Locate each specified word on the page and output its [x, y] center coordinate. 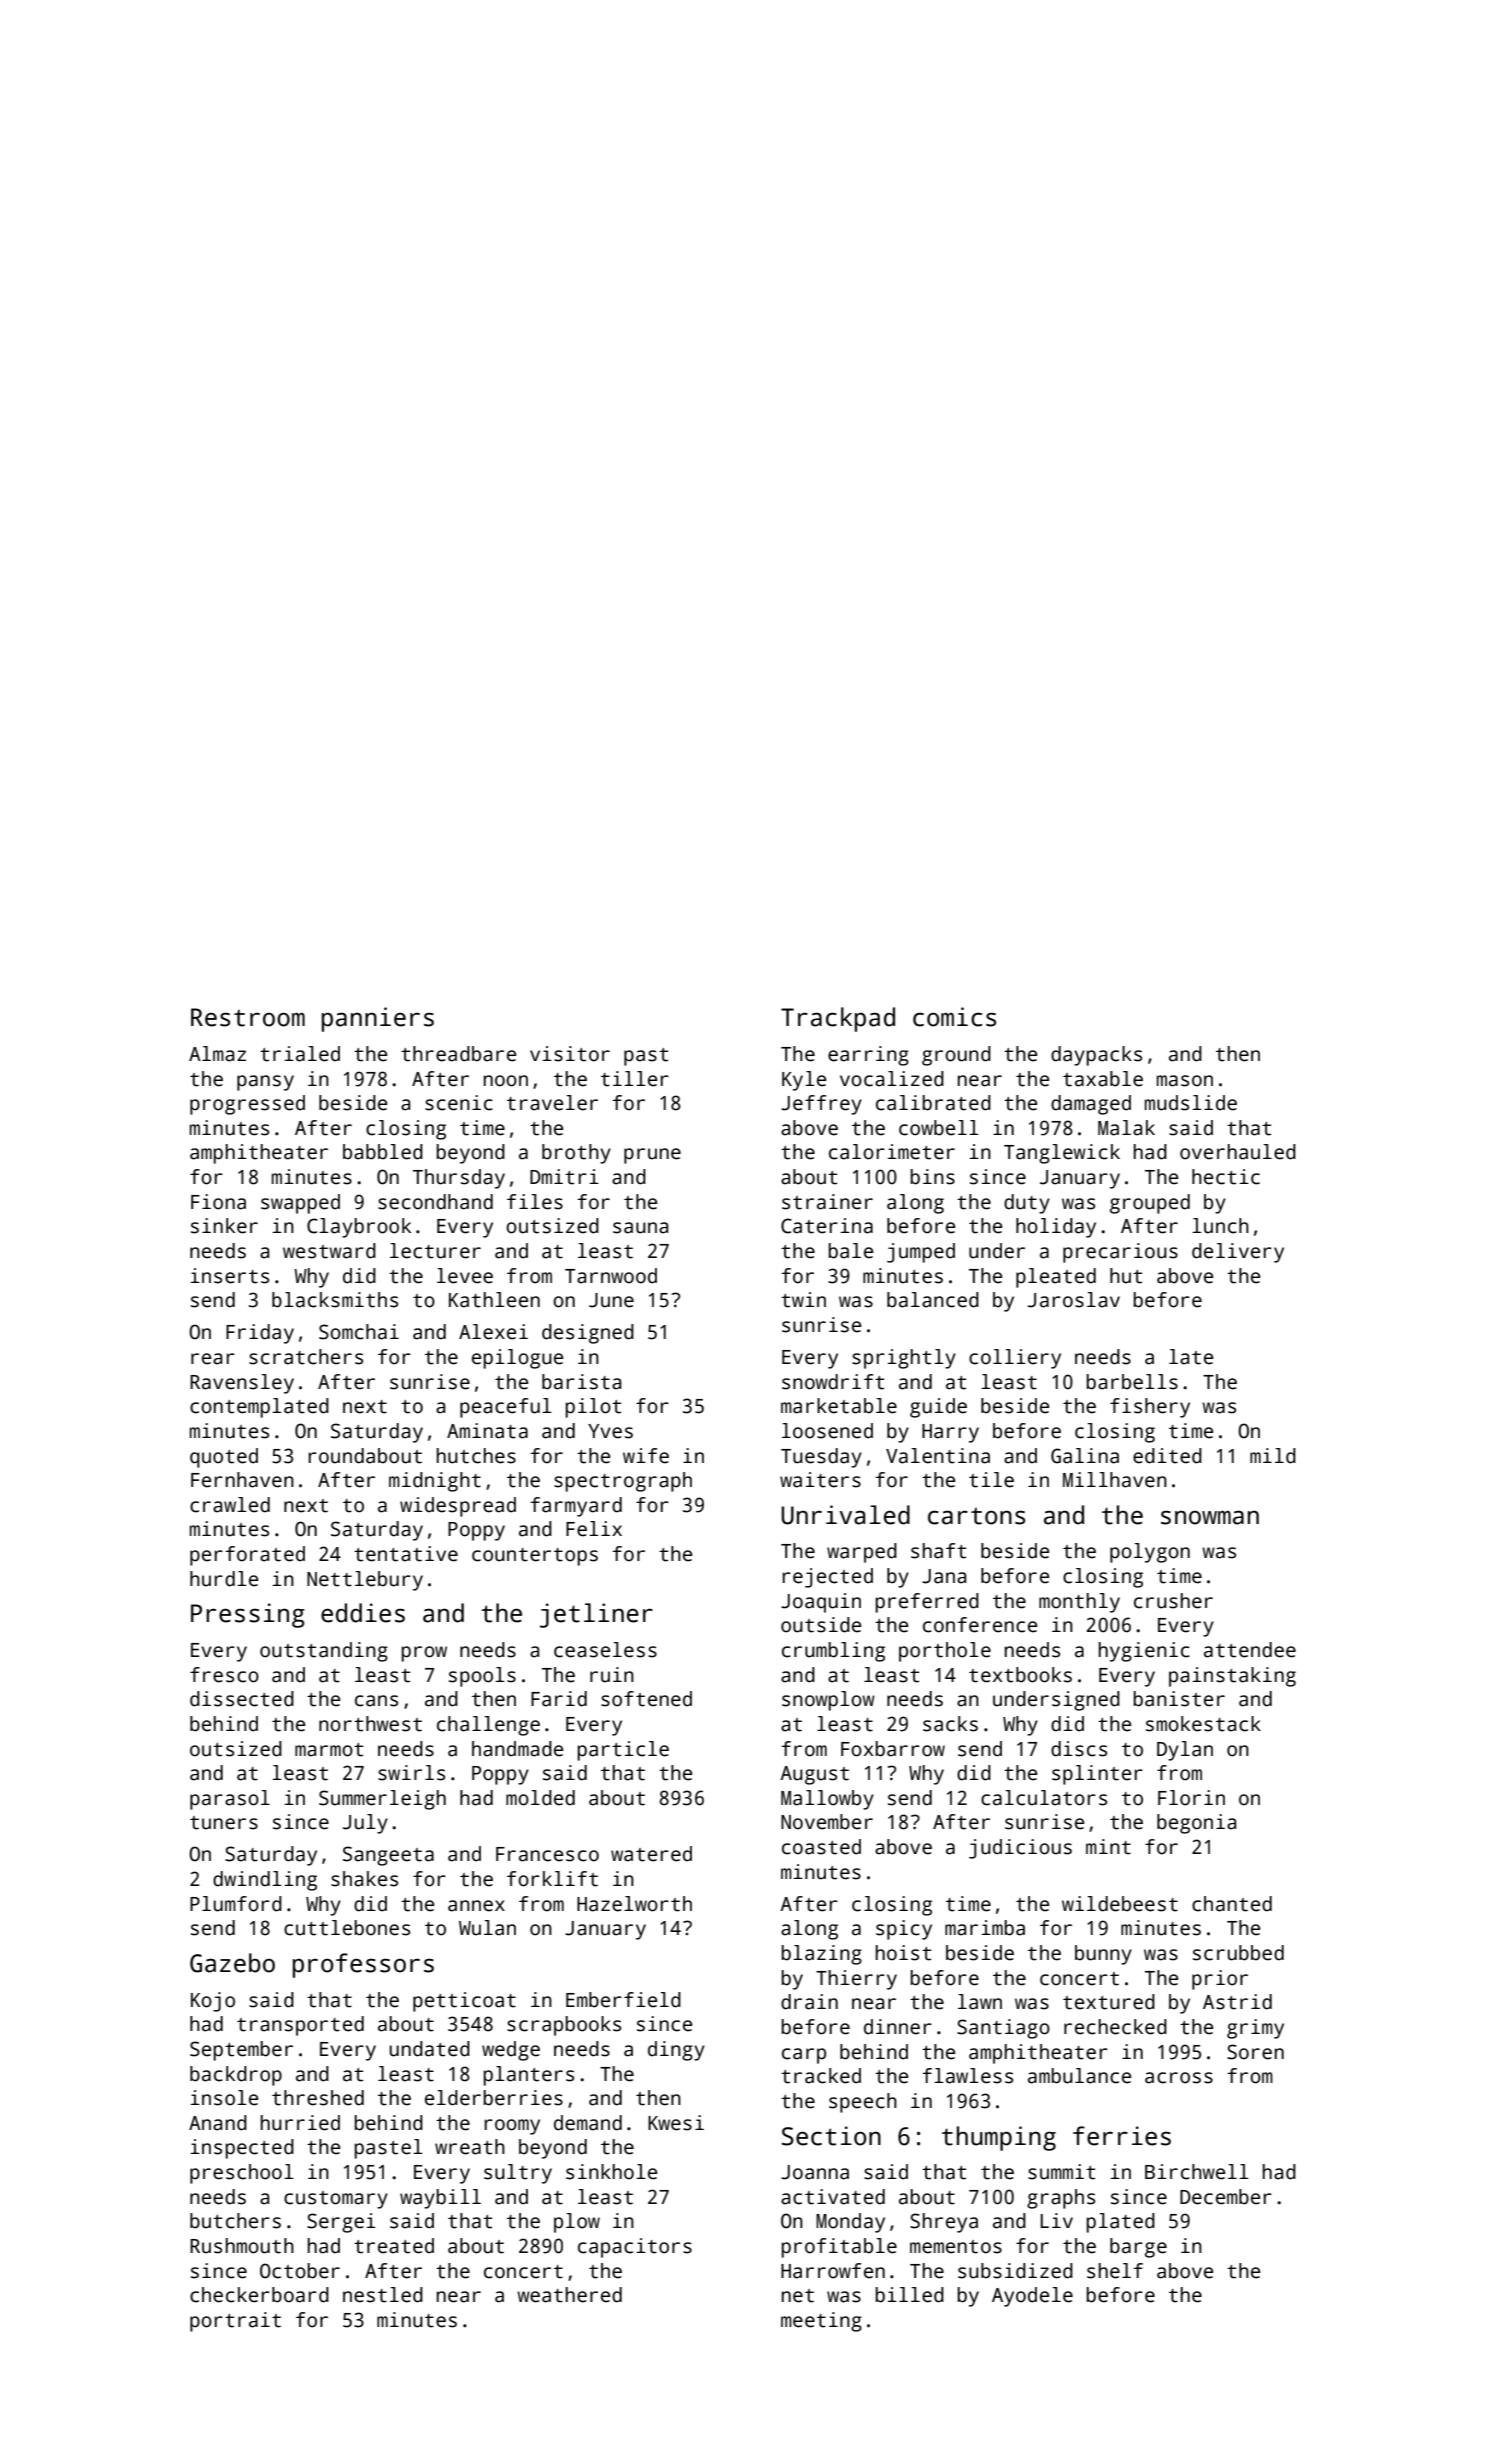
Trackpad [838, 1019]
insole [224, 2098]
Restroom [248, 1017]
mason [1185, 1081]
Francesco [547, 1854]
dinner [898, 2027]
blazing [821, 1955]
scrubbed [1238, 1953]
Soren [1255, 2052]
